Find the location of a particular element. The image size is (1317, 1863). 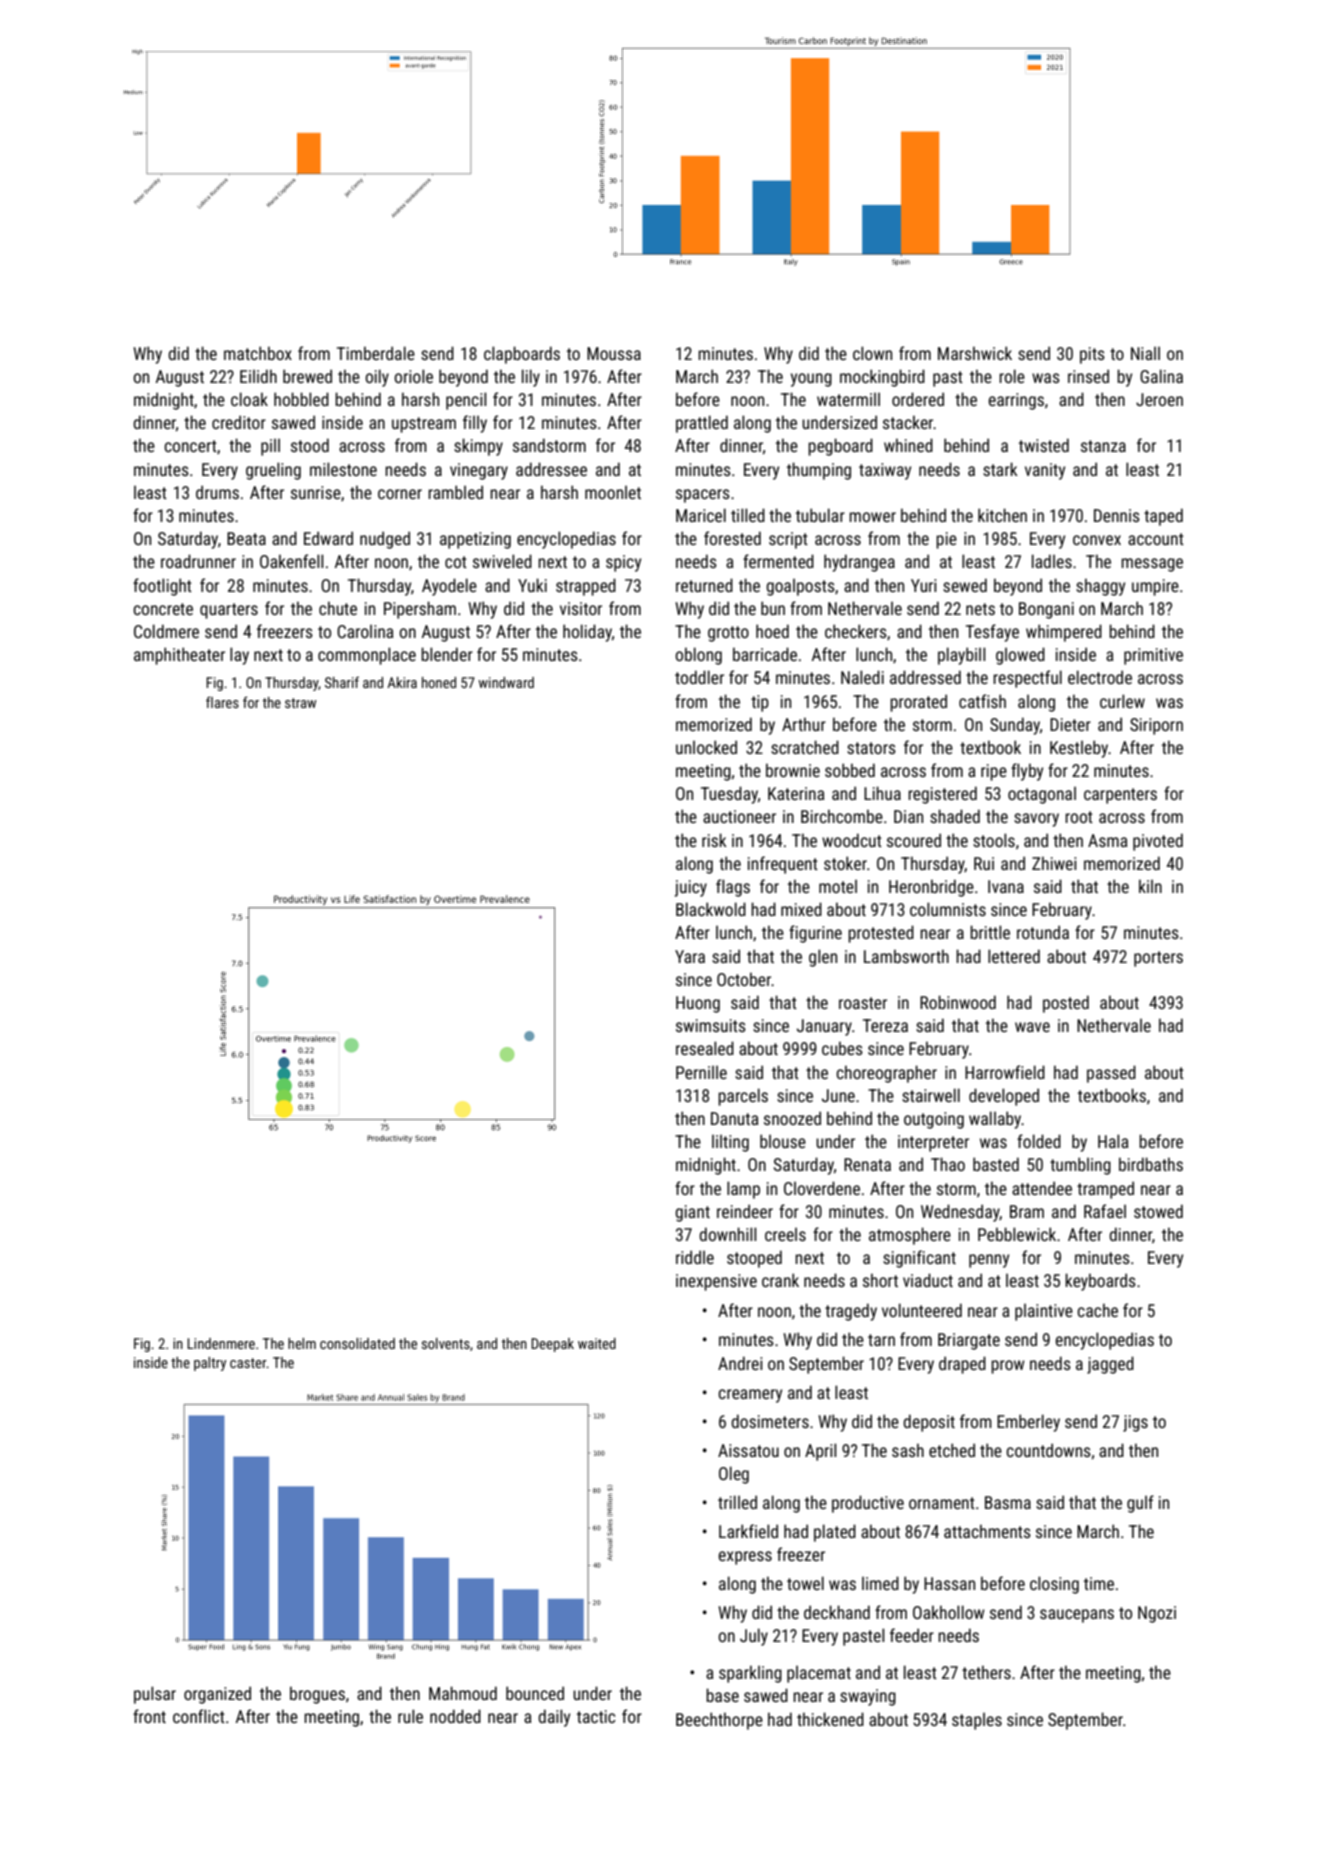

addressee is located at coordinates (551, 469).
